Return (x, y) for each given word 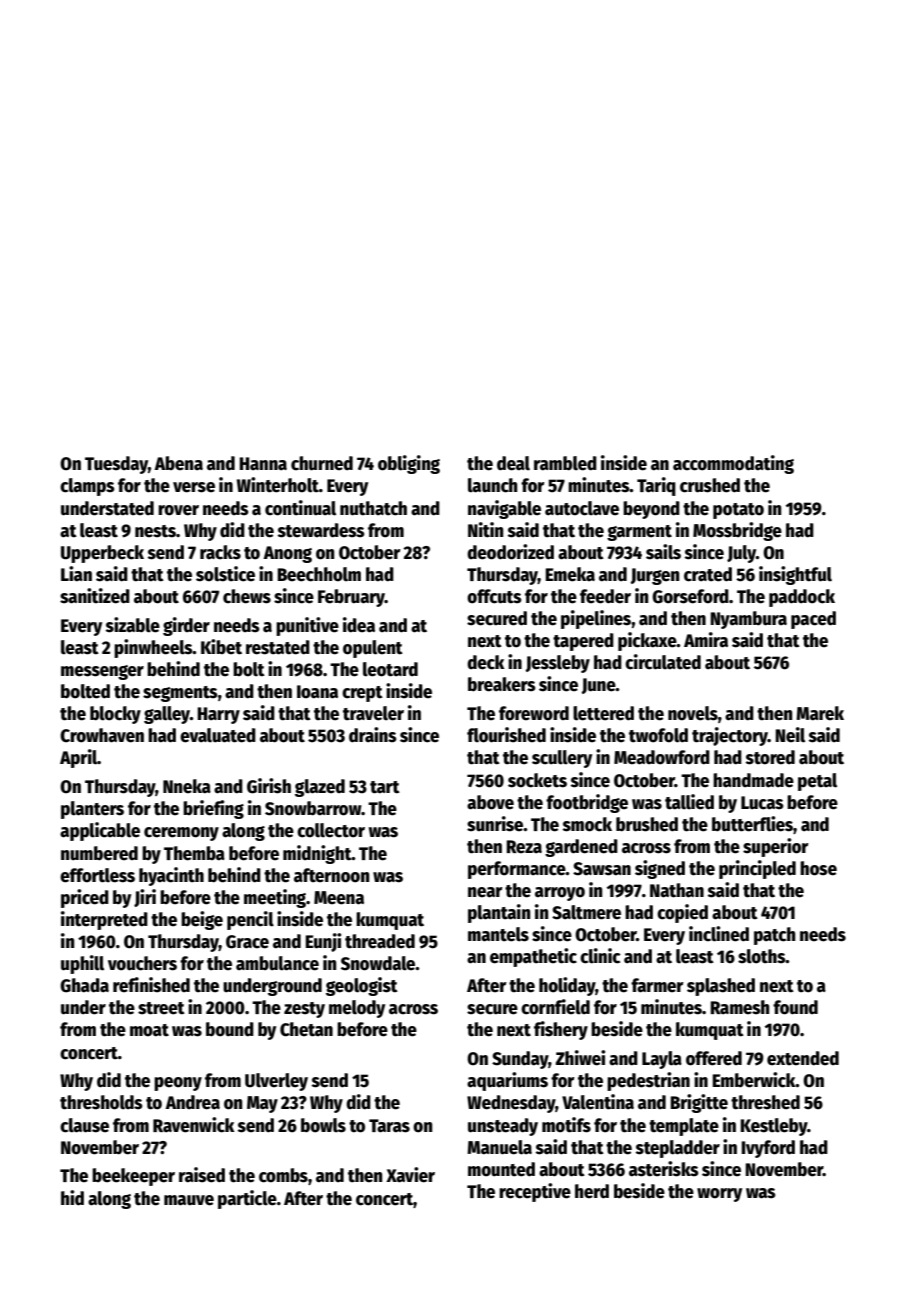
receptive (535, 1192)
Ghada (84, 985)
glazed (320, 788)
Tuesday (116, 465)
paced (813, 620)
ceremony (181, 834)
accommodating (733, 464)
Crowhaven (102, 735)
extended (803, 1058)
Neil (790, 735)
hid (72, 1198)
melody (357, 1009)
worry (719, 1195)
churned (322, 463)
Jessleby (558, 664)
